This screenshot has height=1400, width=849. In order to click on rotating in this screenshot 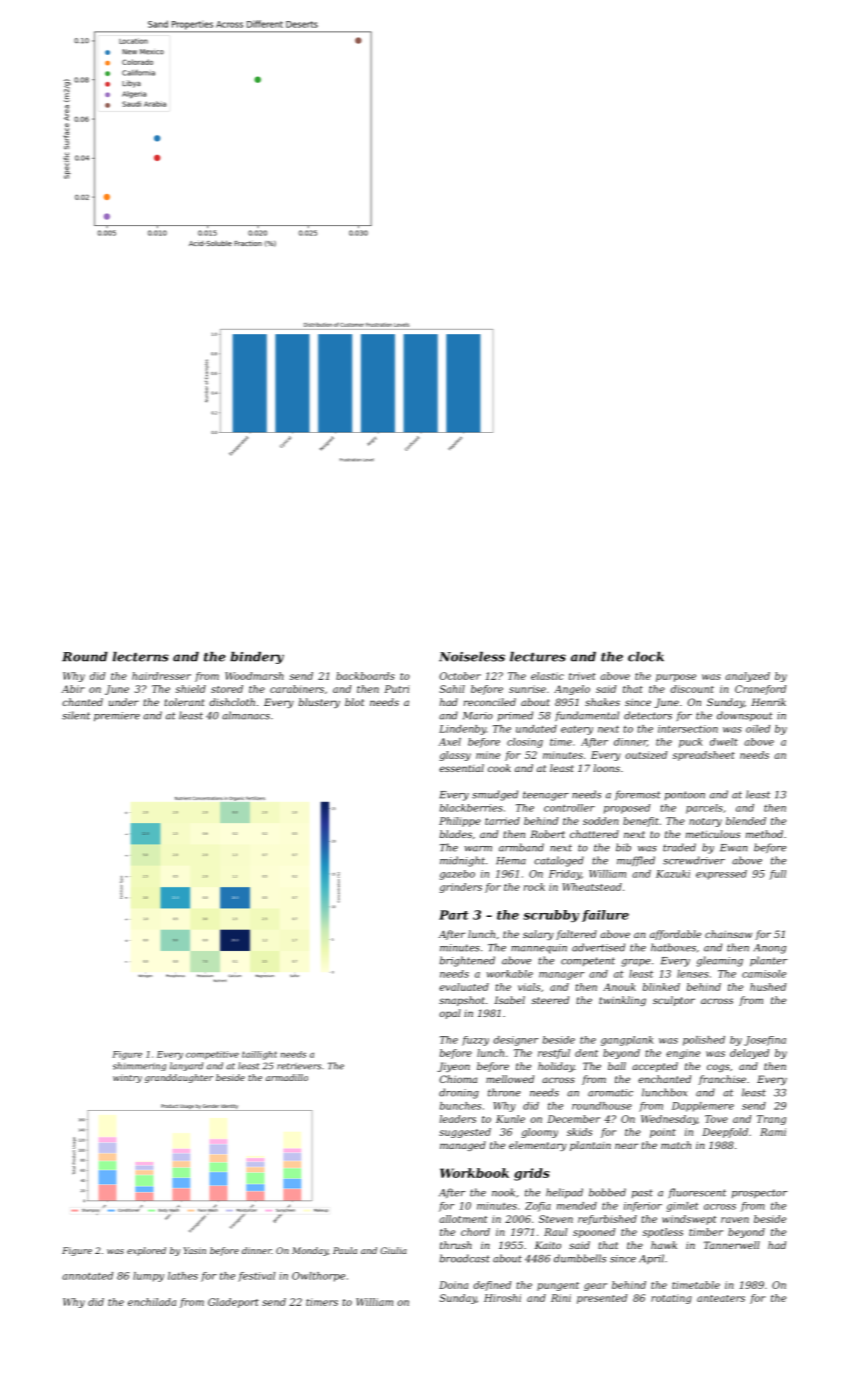, I will do `click(671, 1299)`.
